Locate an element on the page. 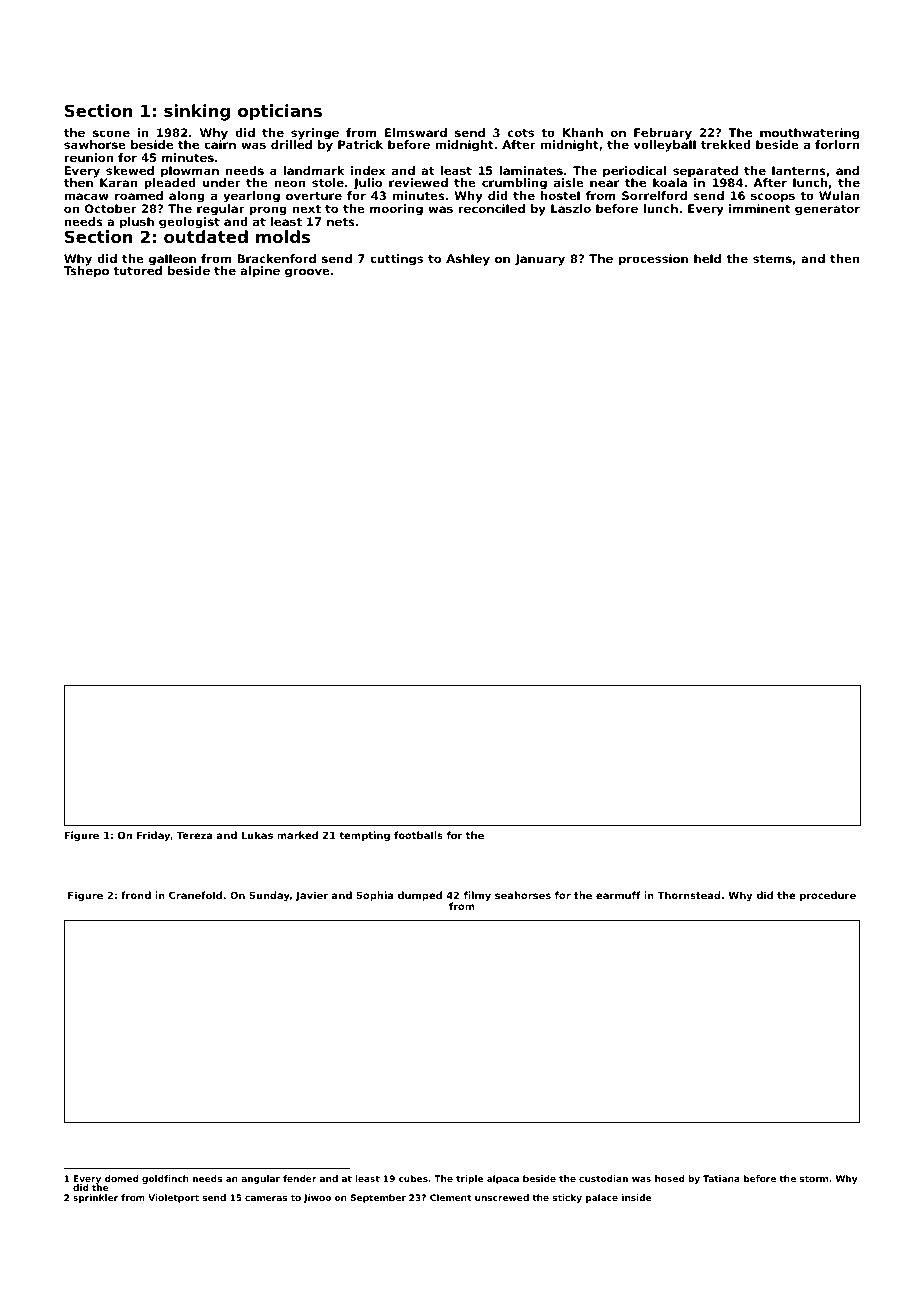 This image has height=1308, width=924. Wulan is located at coordinates (839, 195).
